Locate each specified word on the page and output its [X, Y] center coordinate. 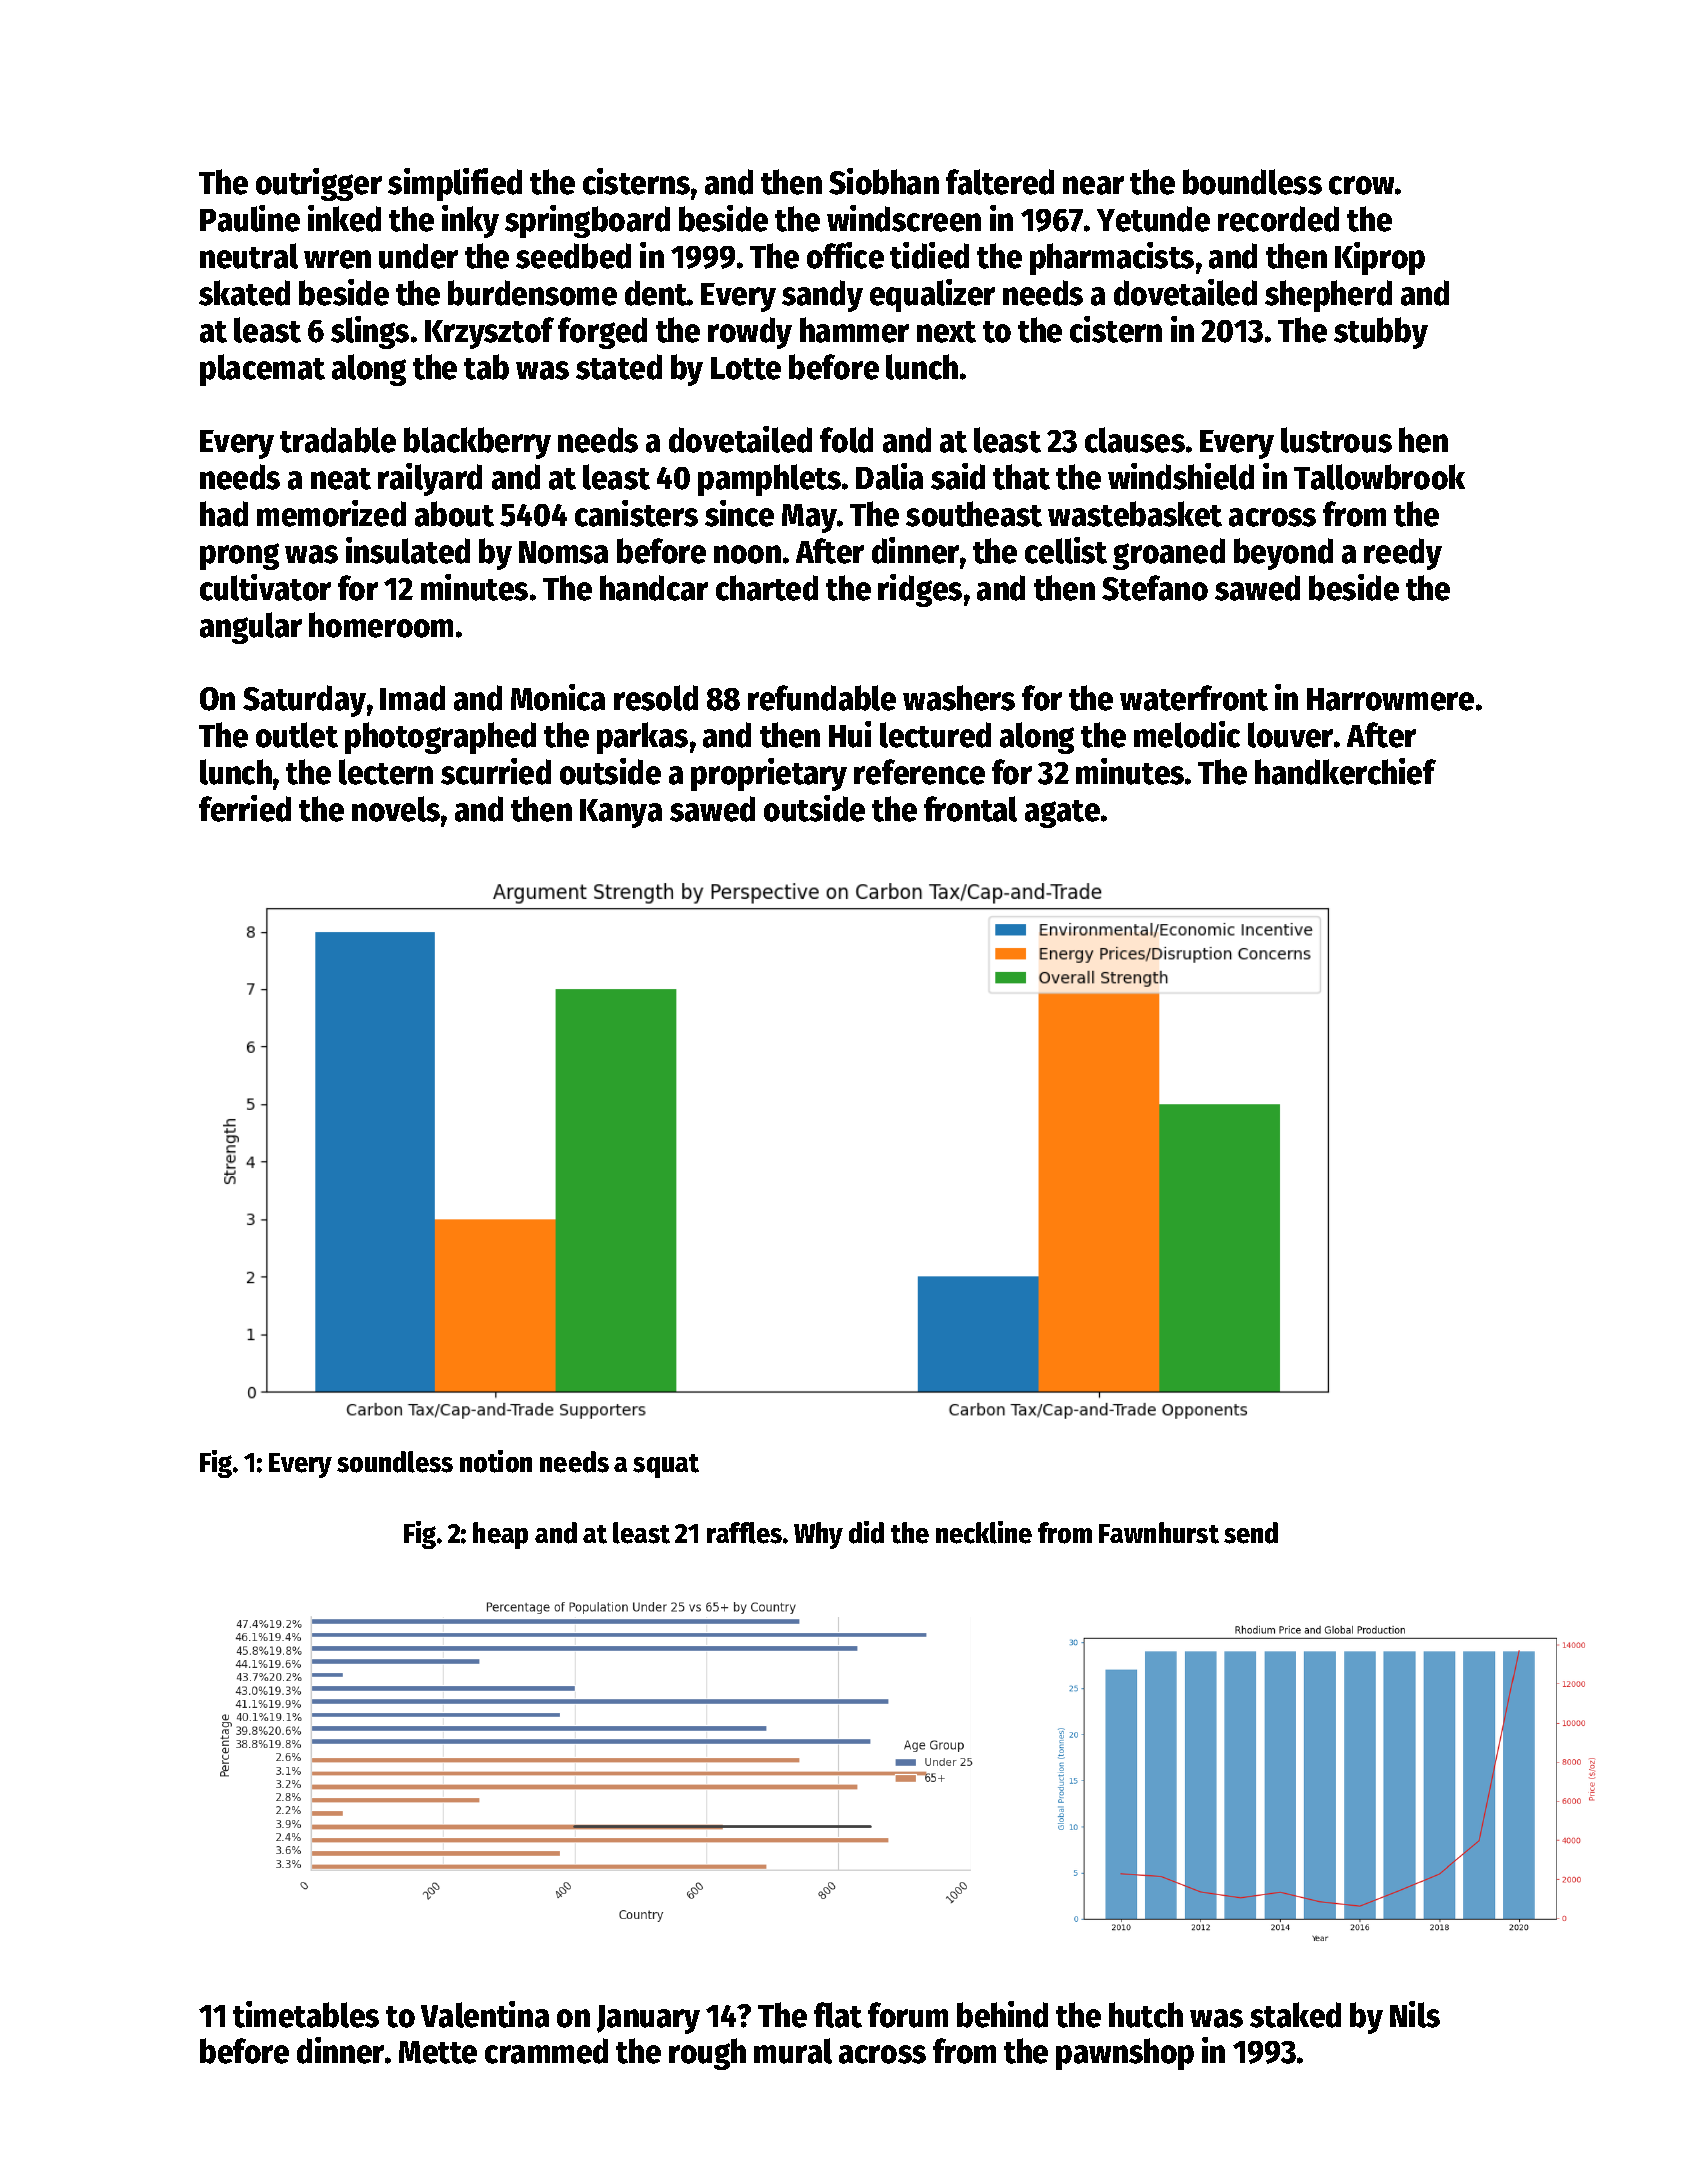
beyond [1283, 554]
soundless [395, 1462]
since [739, 513]
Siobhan [884, 181]
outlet [297, 735]
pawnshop [1125, 2054]
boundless [1252, 182]
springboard [587, 221]
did [866, 1532]
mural [793, 2051]
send [1251, 1533]
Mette [438, 2052]
